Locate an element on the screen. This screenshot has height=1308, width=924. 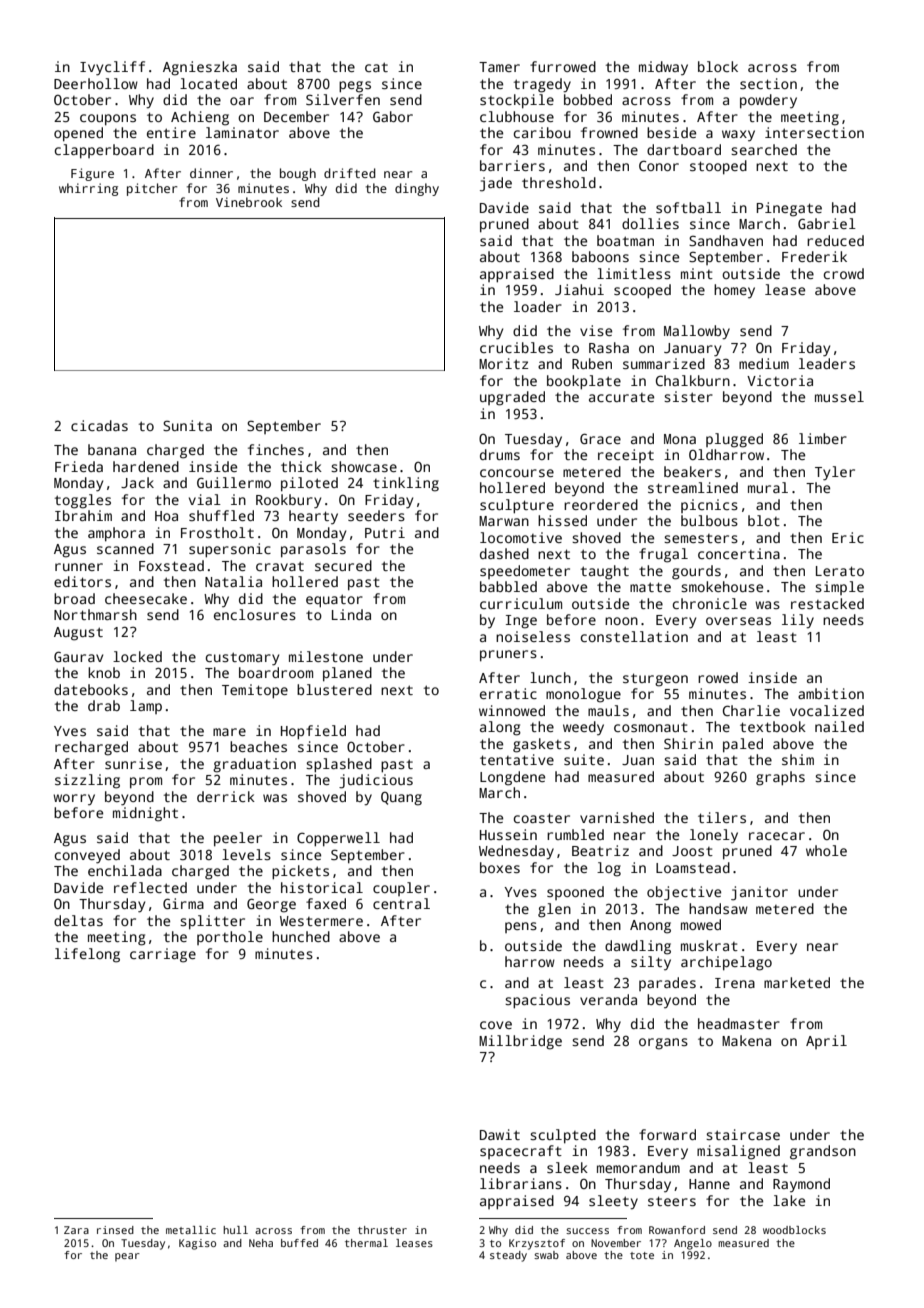
marketed is located at coordinates (797, 982).
